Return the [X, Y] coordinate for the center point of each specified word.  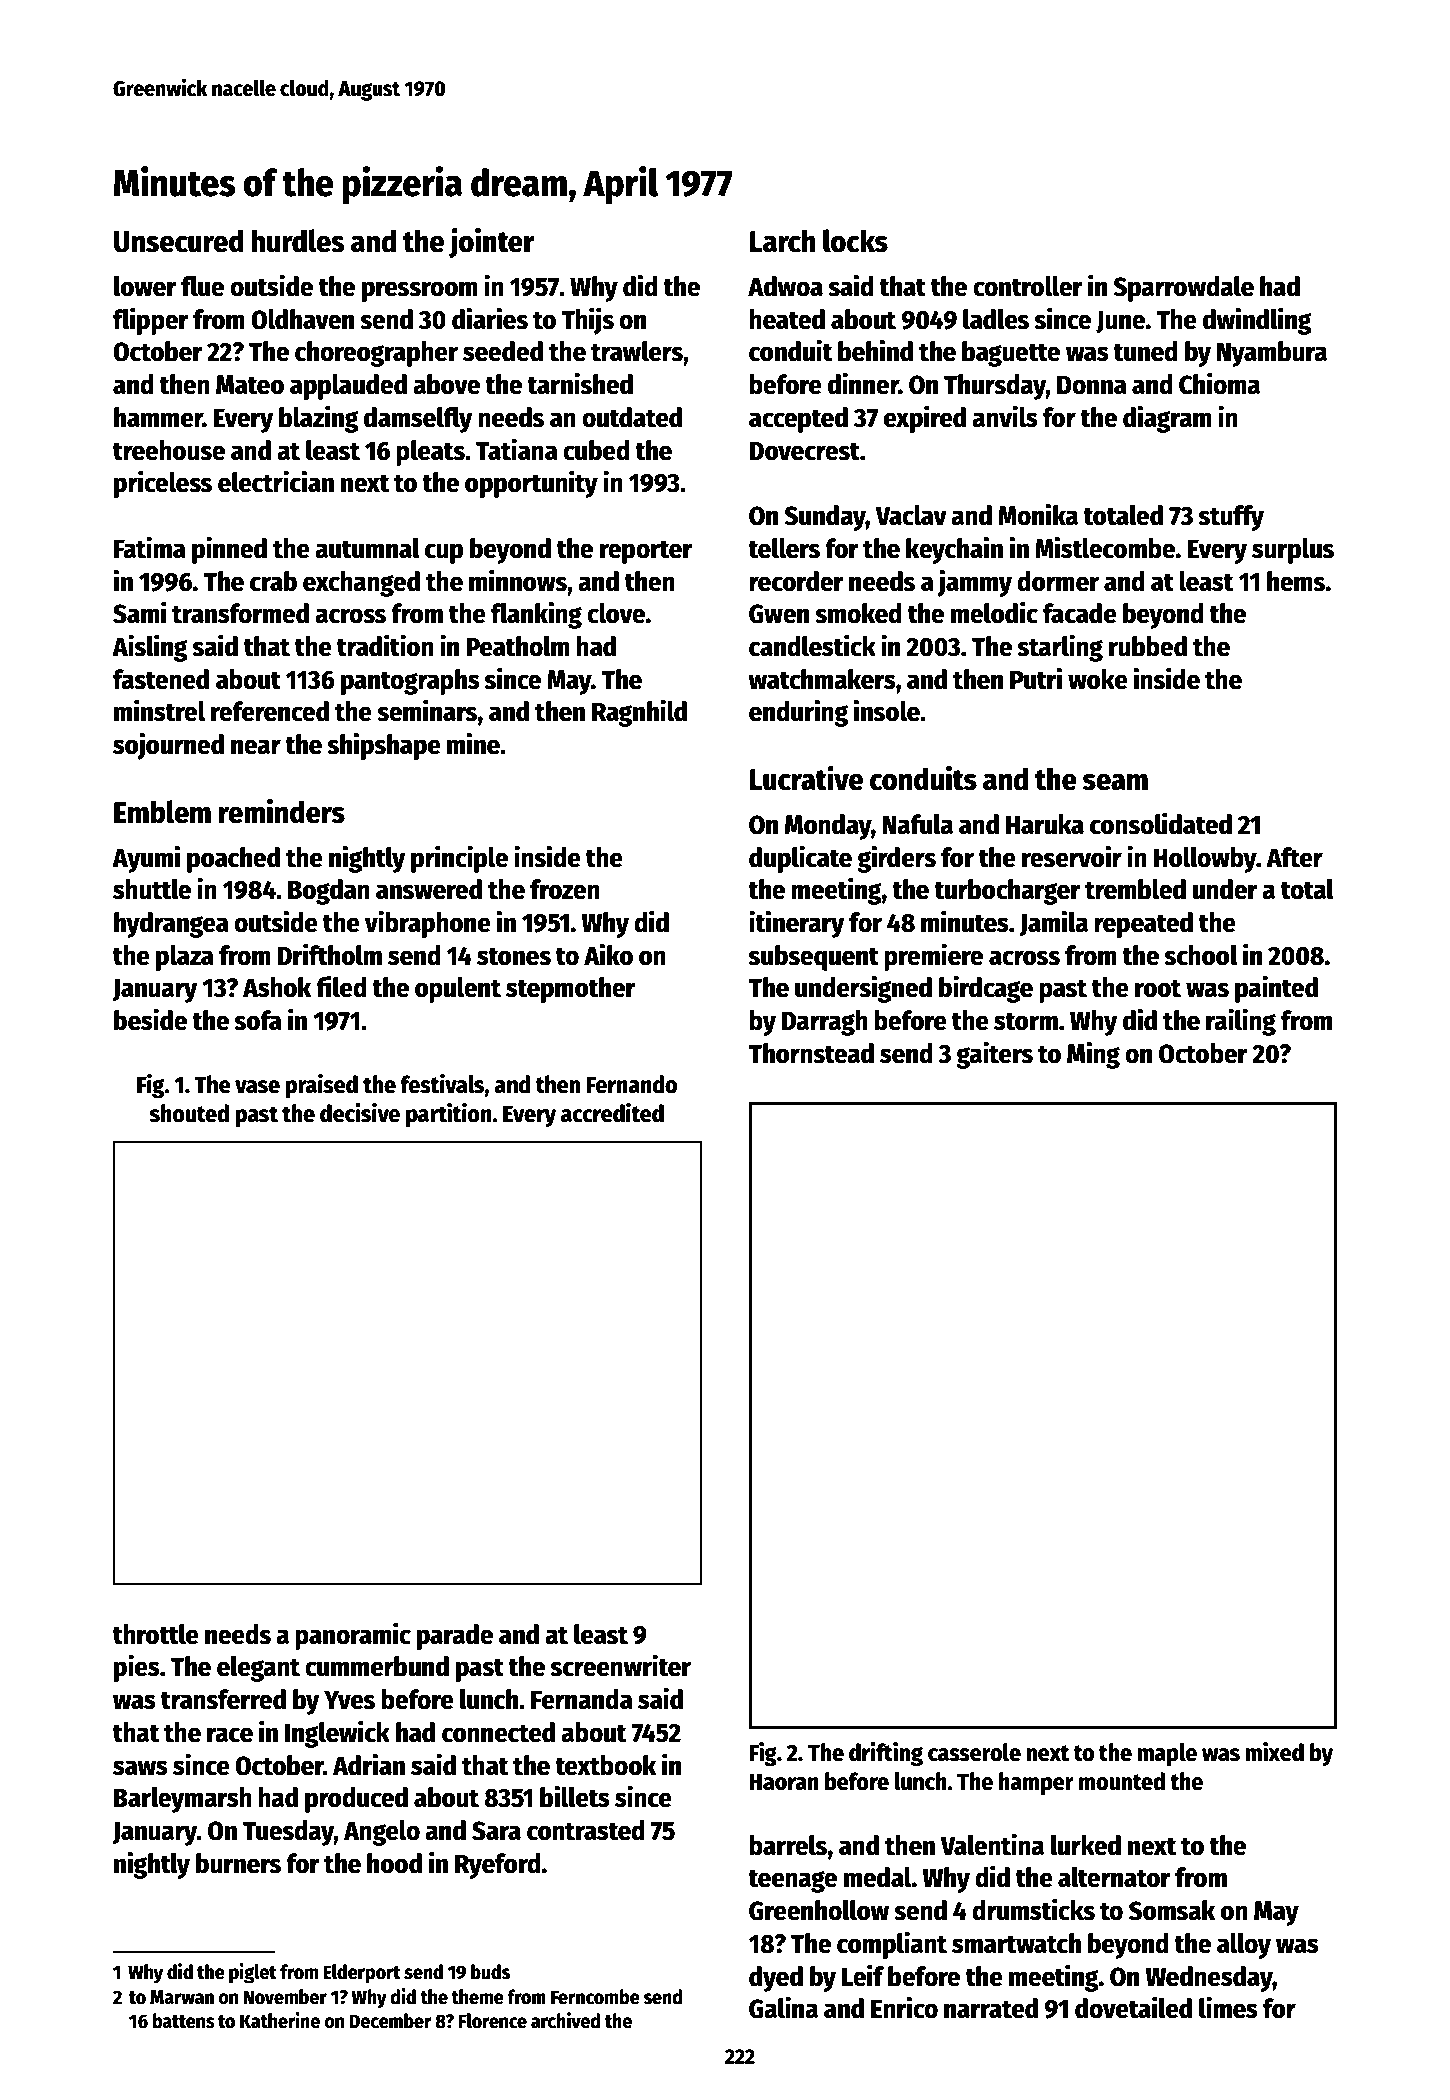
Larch [782, 241]
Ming [1093, 1055]
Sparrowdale [1183, 289]
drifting [886, 1754]
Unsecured [179, 241]
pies [137, 1668]
